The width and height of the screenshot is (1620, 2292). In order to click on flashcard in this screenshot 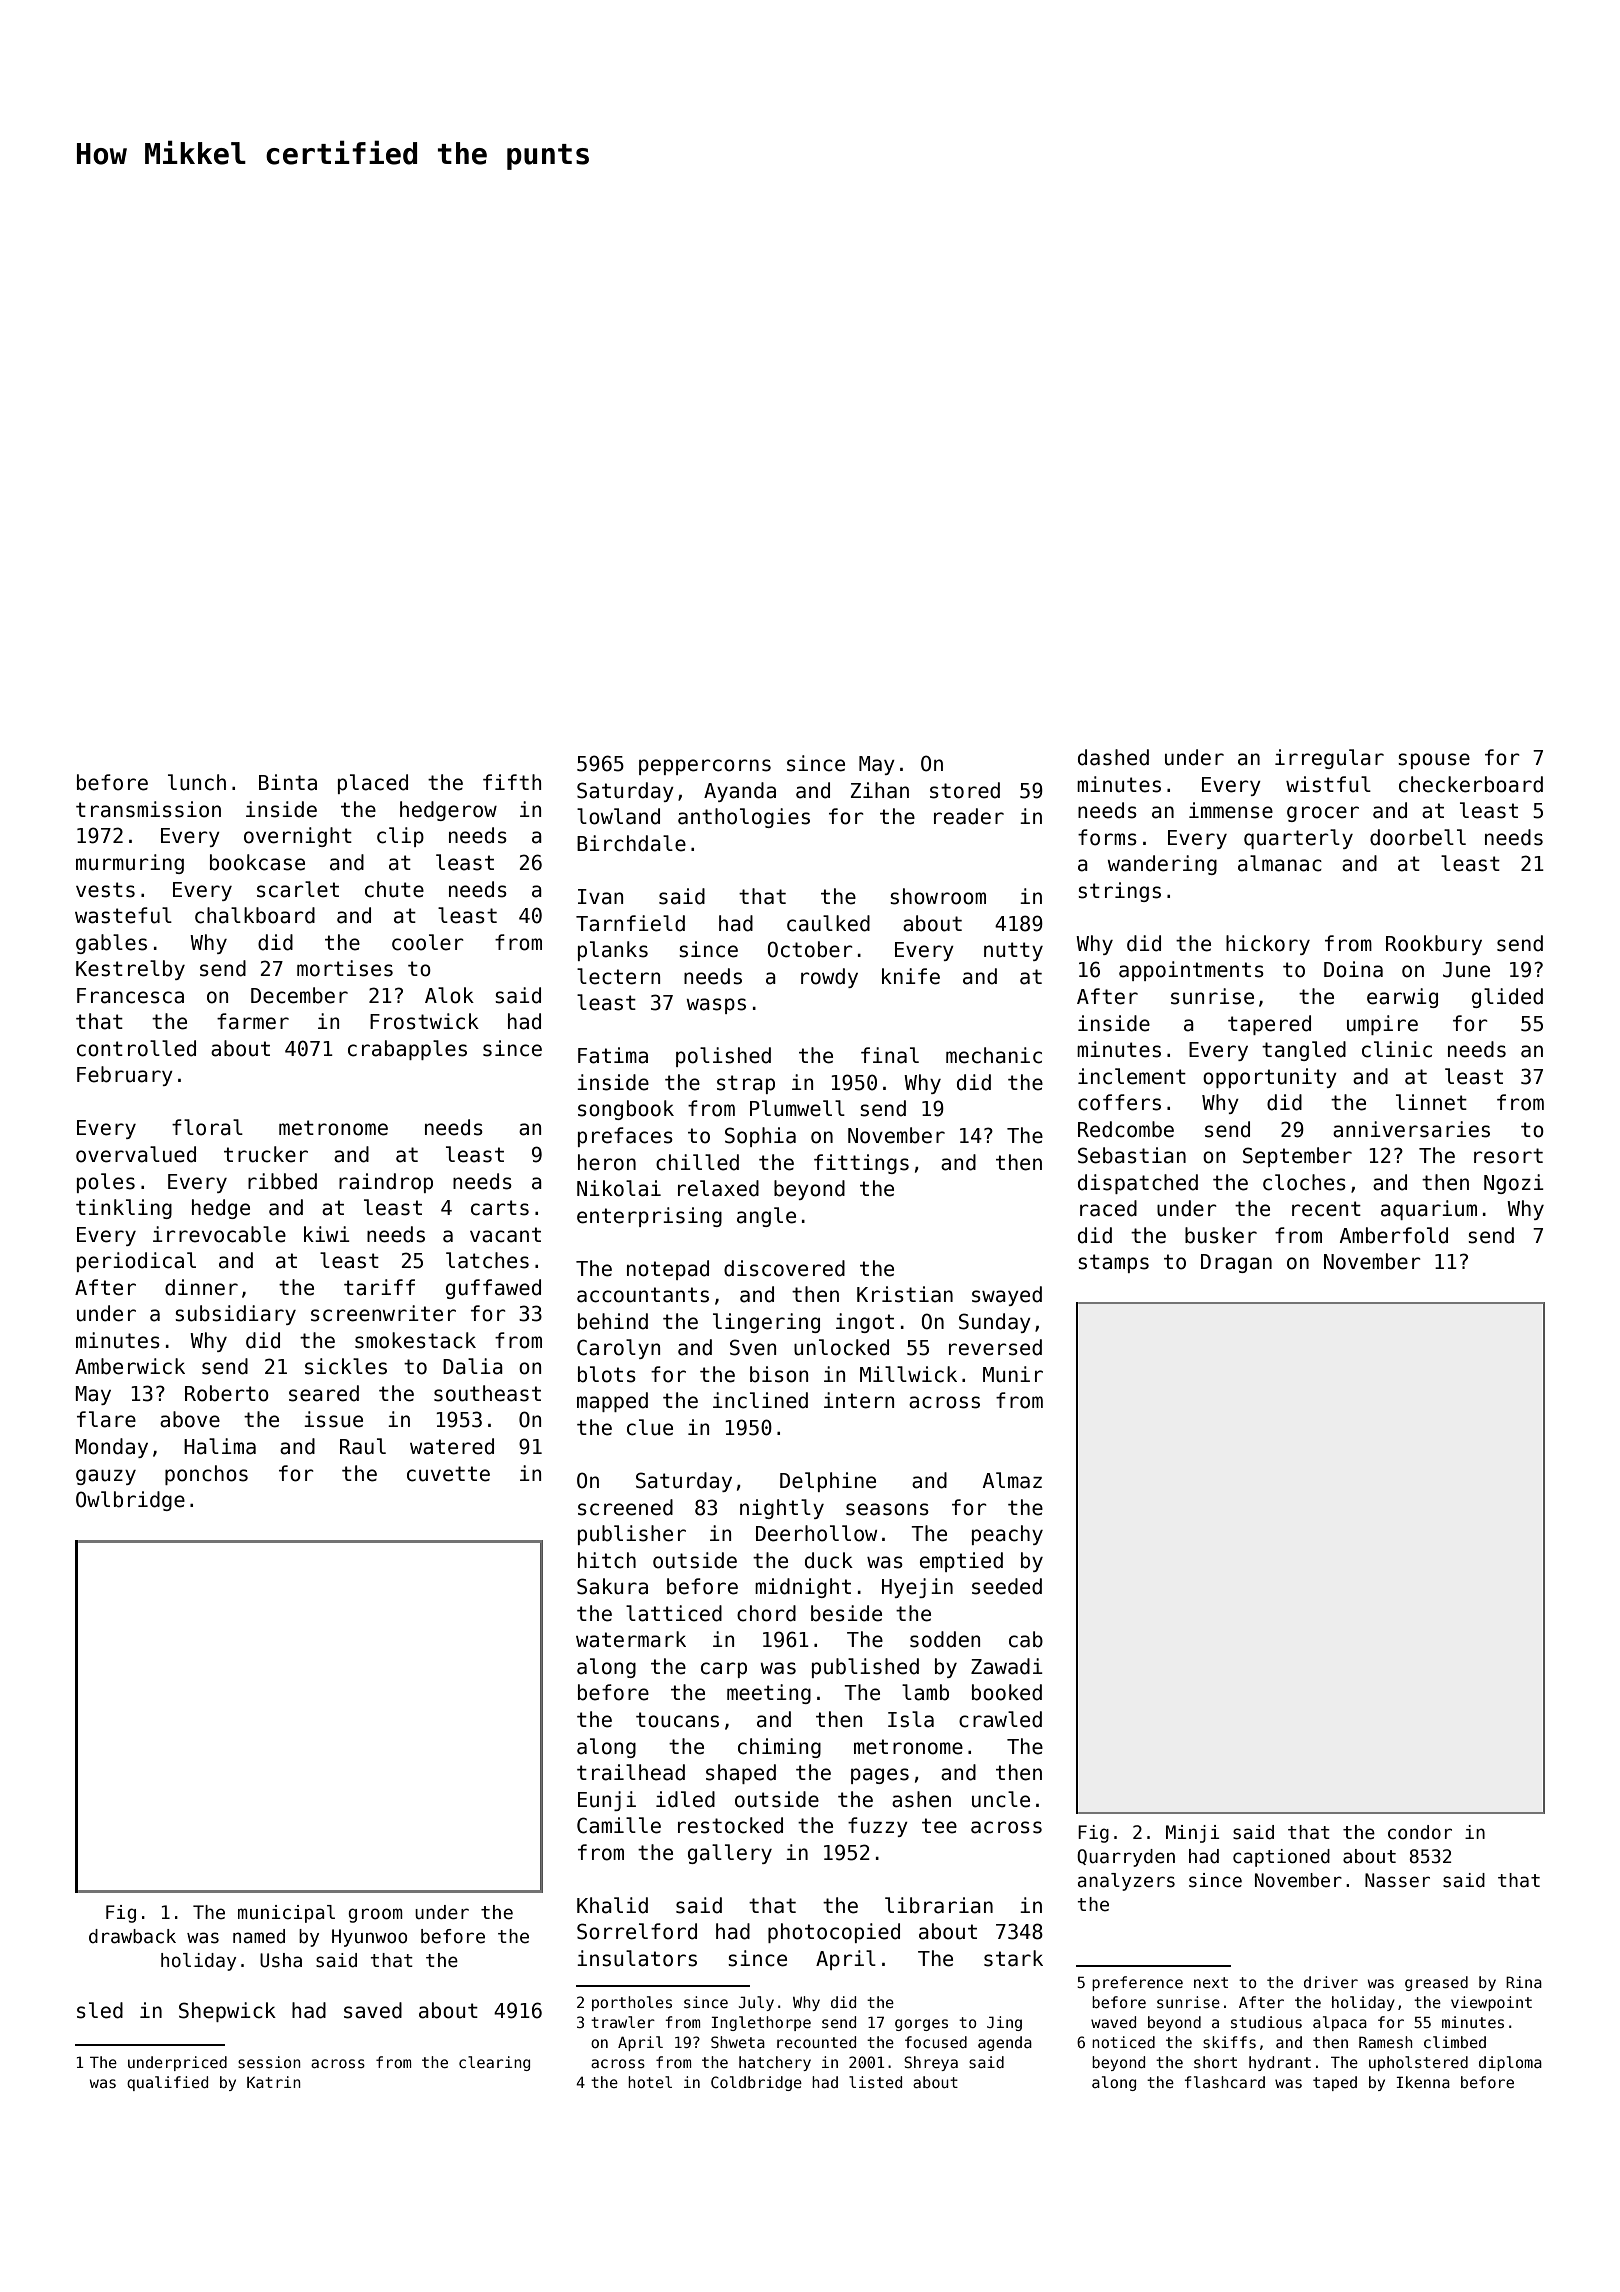, I will do `click(1225, 2082)`.
